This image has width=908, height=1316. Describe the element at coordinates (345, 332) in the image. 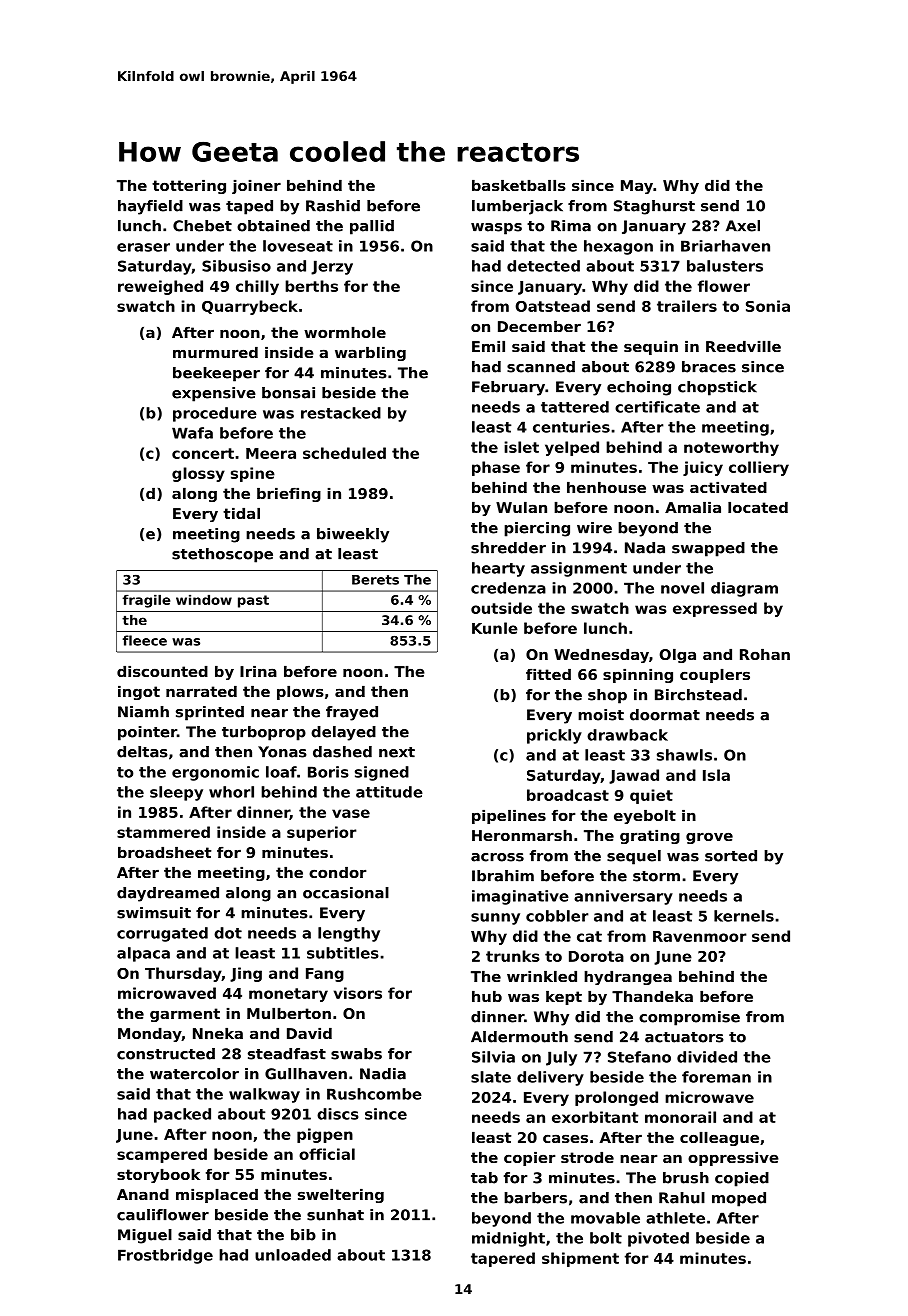

I see `wormhole` at that location.
